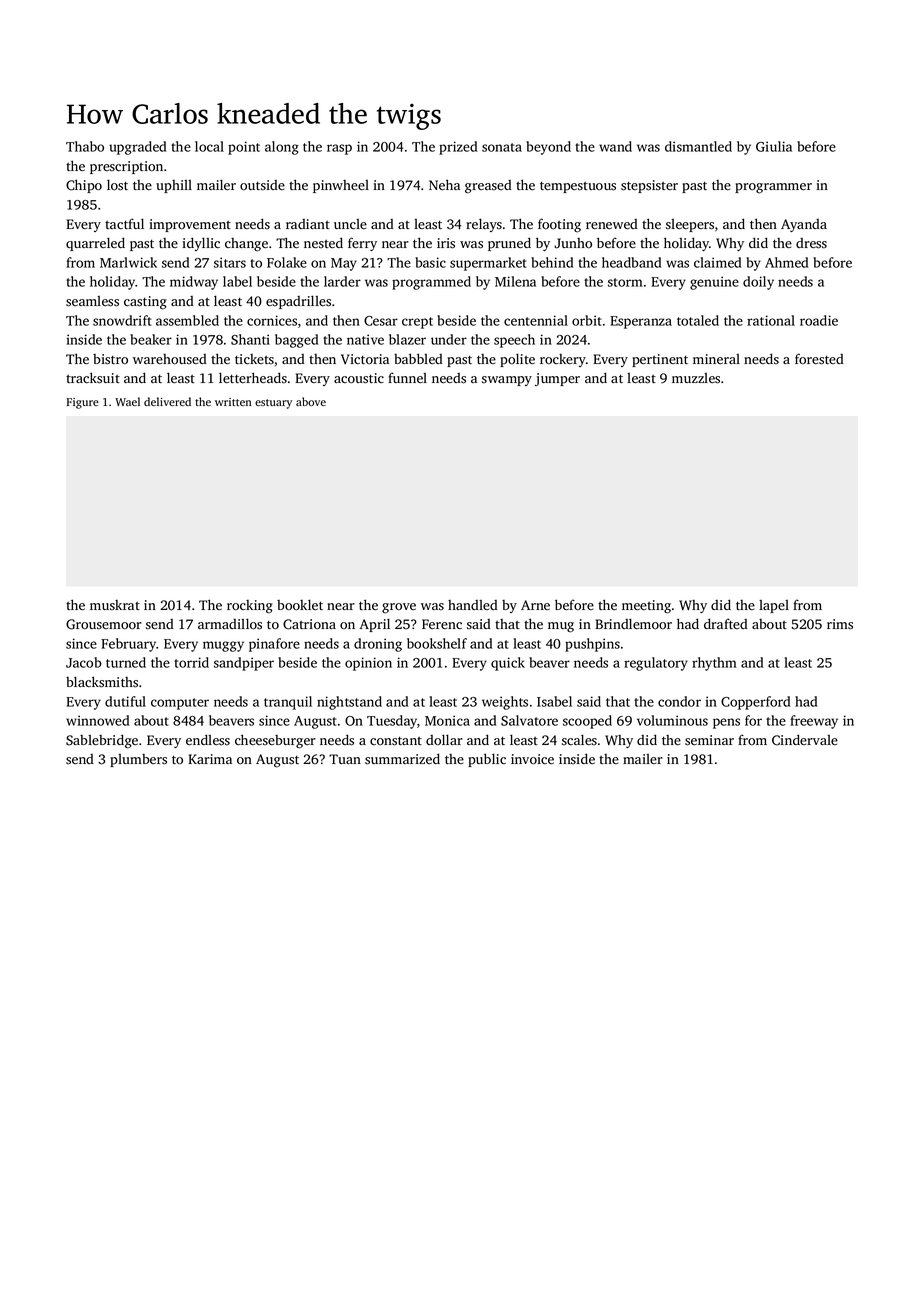 Image resolution: width=924 pixels, height=1308 pixels. I want to click on Chipo, so click(84, 186).
